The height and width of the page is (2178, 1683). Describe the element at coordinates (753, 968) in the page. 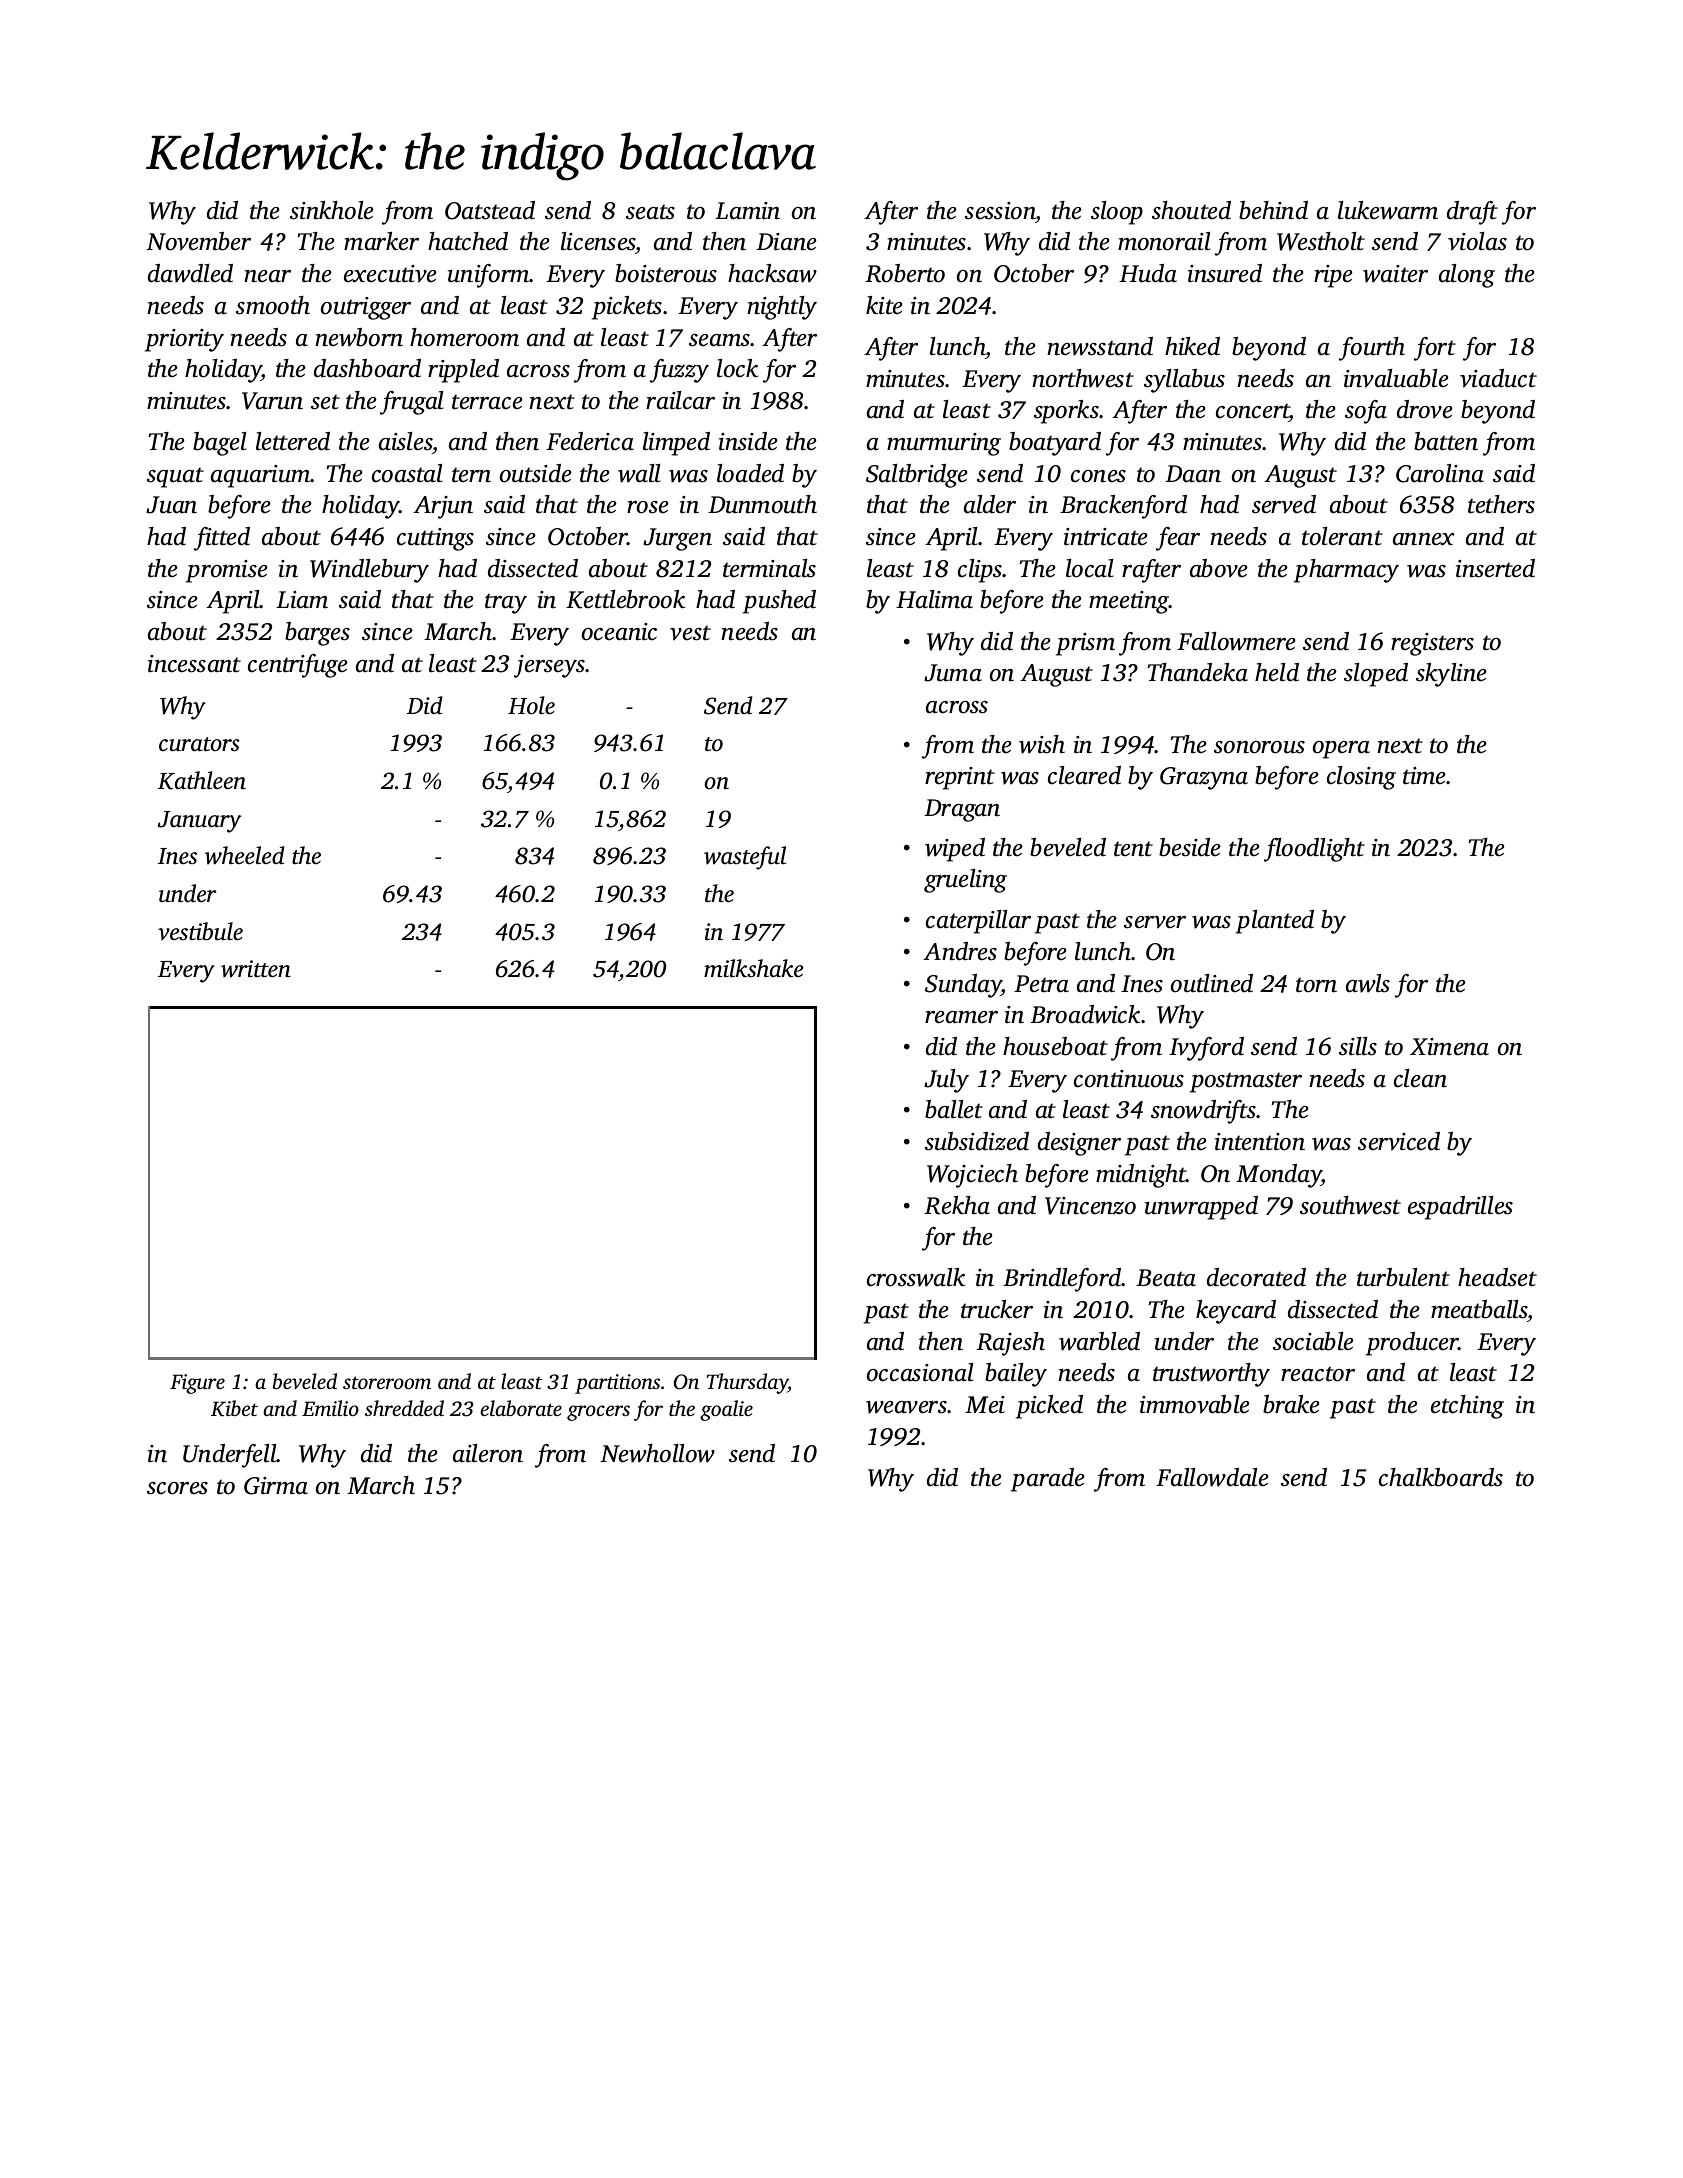

I see `milkshake` at that location.
